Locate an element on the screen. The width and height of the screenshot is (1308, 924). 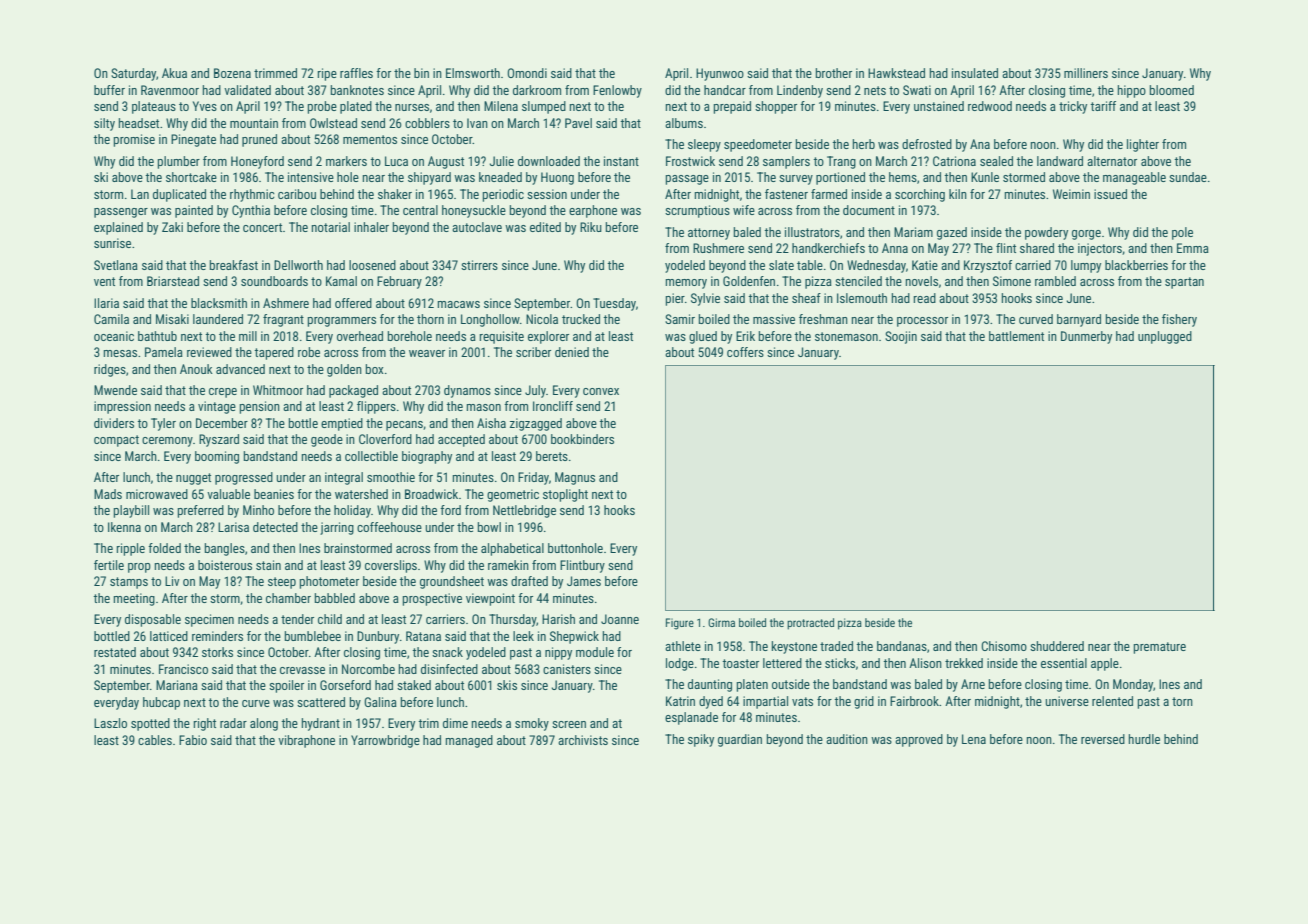
novels is located at coordinates (922, 281).
